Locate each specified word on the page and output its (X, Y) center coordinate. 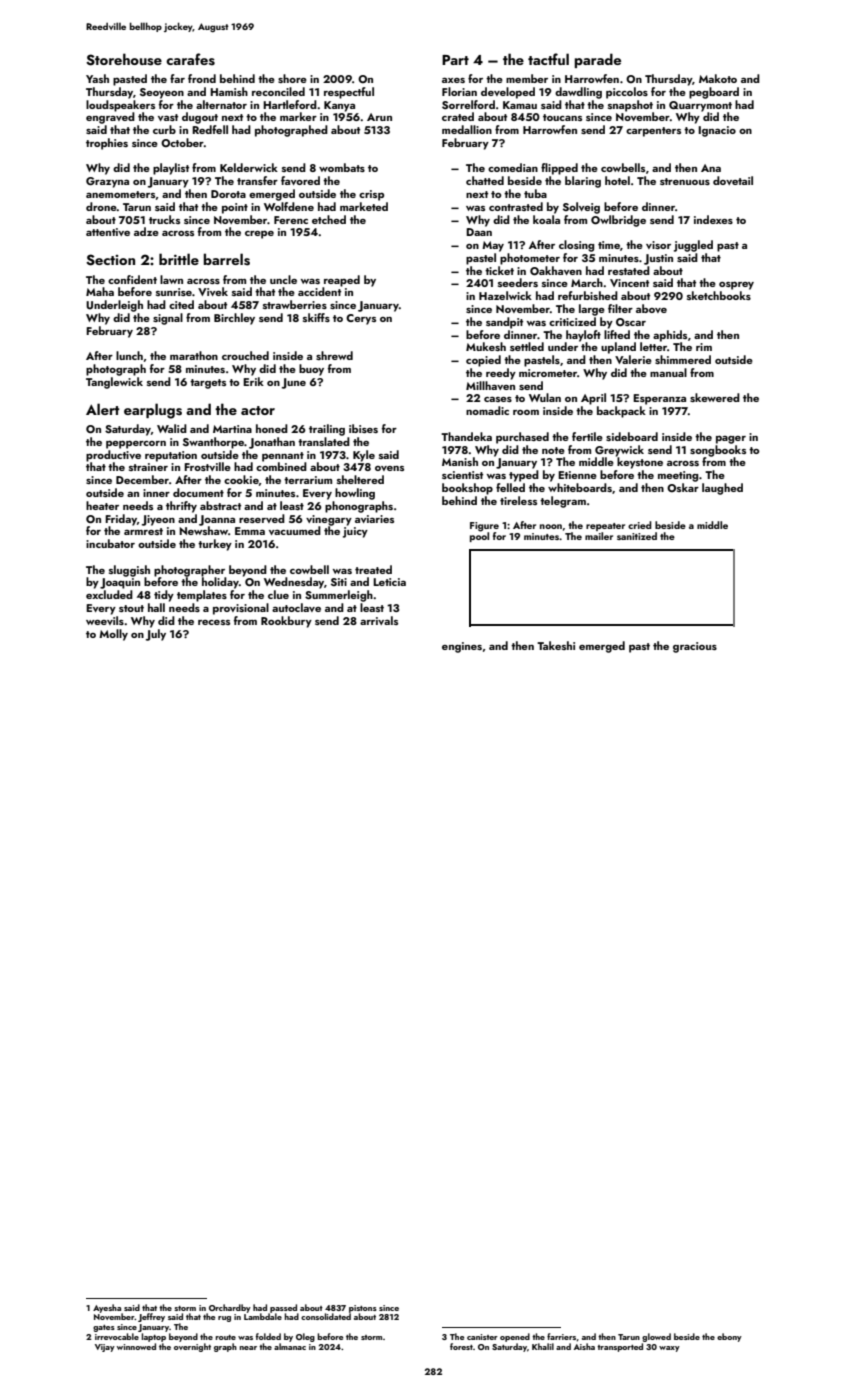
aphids (670, 336)
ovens (389, 468)
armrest (143, 531)
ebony (729, 1337)
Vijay (105, 1348)
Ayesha (107, 1308)
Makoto (718, 78)
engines (462, 647)
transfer (257, 180)
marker (298, 116)
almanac (290, 1346)
